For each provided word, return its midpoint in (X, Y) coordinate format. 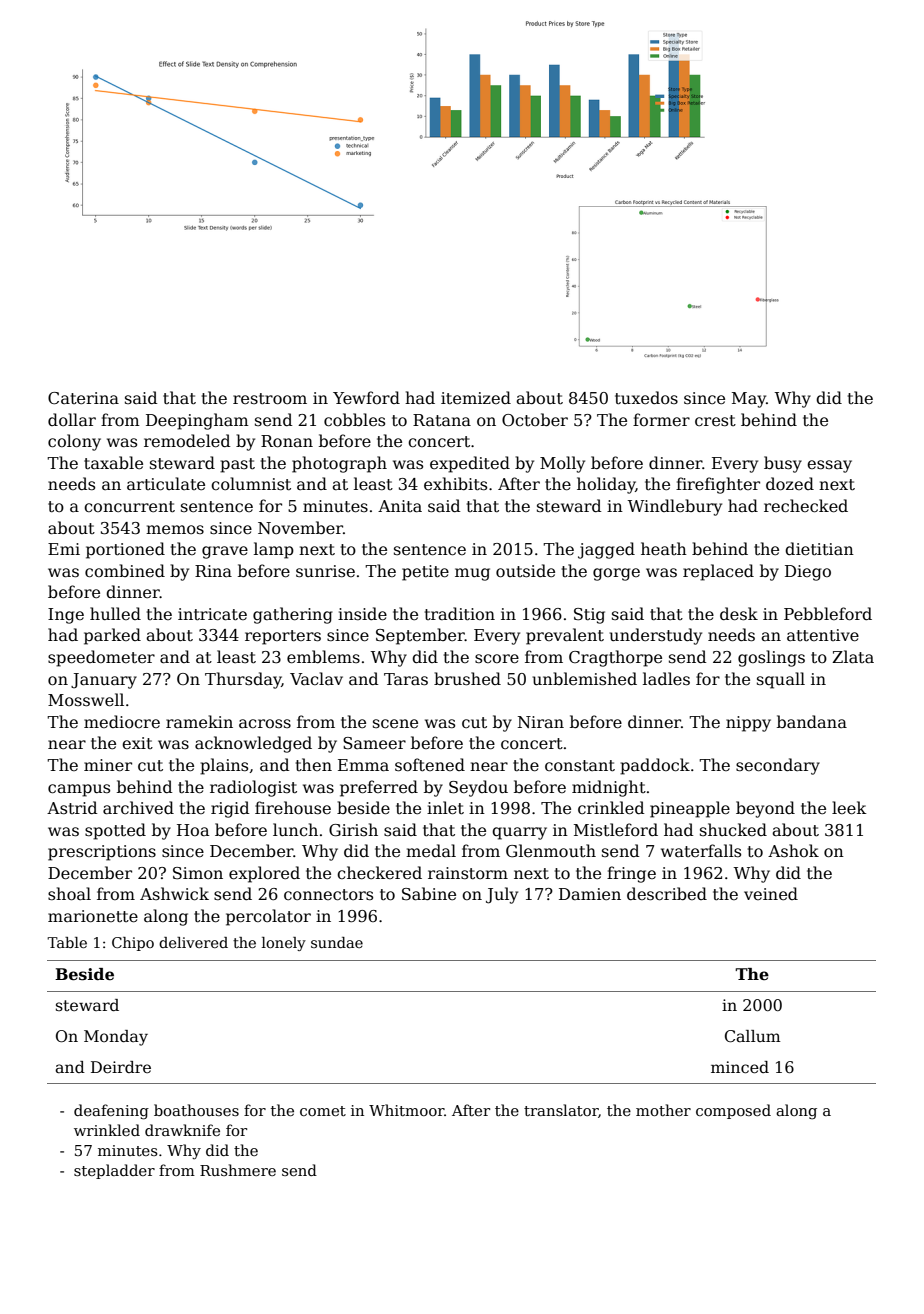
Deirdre (121, 1067)
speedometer (101, 658)
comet (323, 1111)
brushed (467, 679)
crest (715, 420)
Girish (353, 830)
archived (138, 808)
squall (781, 680)
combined (125, 571)
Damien (590, 894)
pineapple (690, 809)
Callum (753, 1036)
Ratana (442, 420)
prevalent (565, 636)
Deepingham (197, 421)
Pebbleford (828, 614)
